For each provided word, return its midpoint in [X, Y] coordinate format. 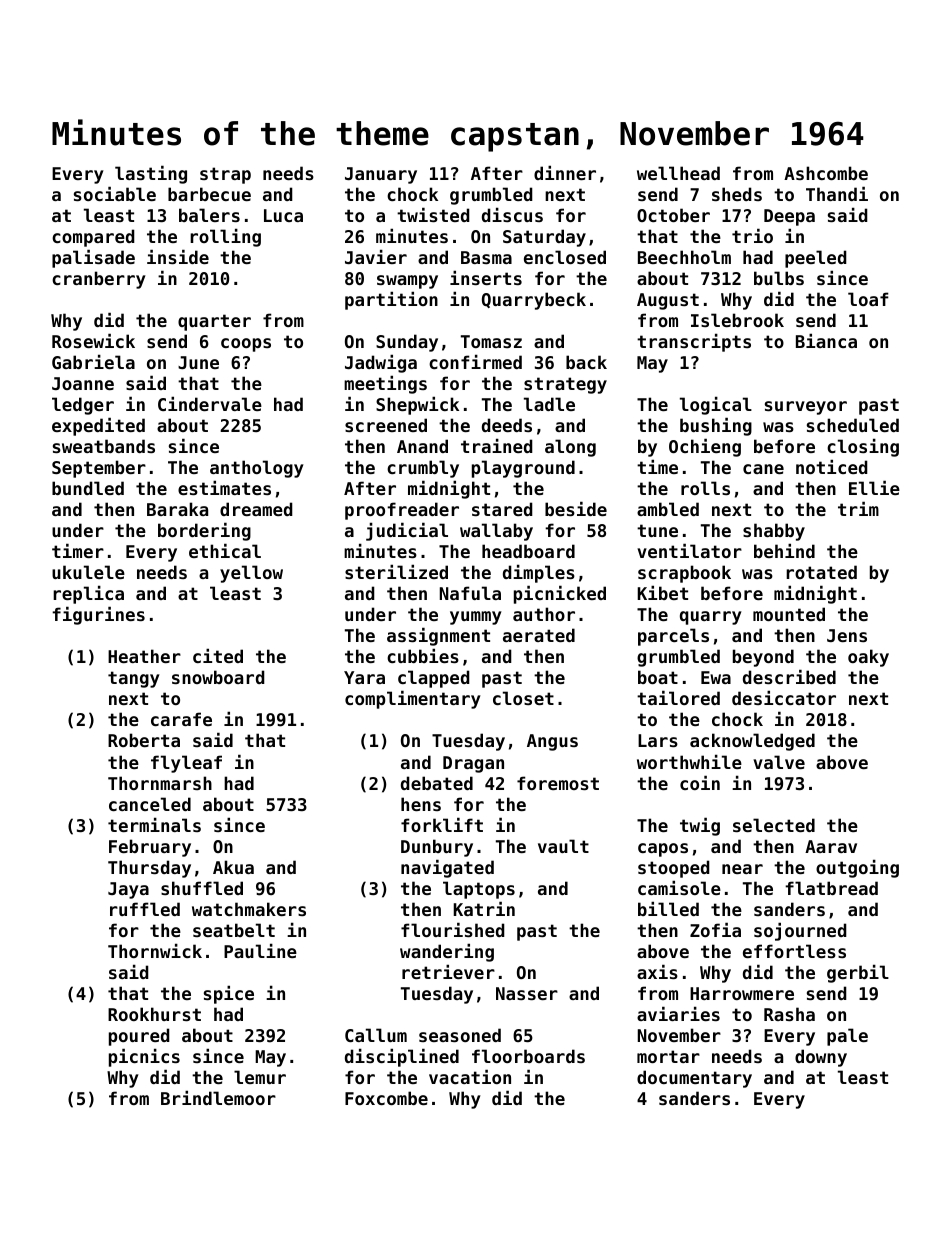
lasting [151, 174]
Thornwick [155, 950]
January [381, 175]
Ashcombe [826, 173]
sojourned [800, 931]
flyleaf [186, 764]
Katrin [484, 908]
